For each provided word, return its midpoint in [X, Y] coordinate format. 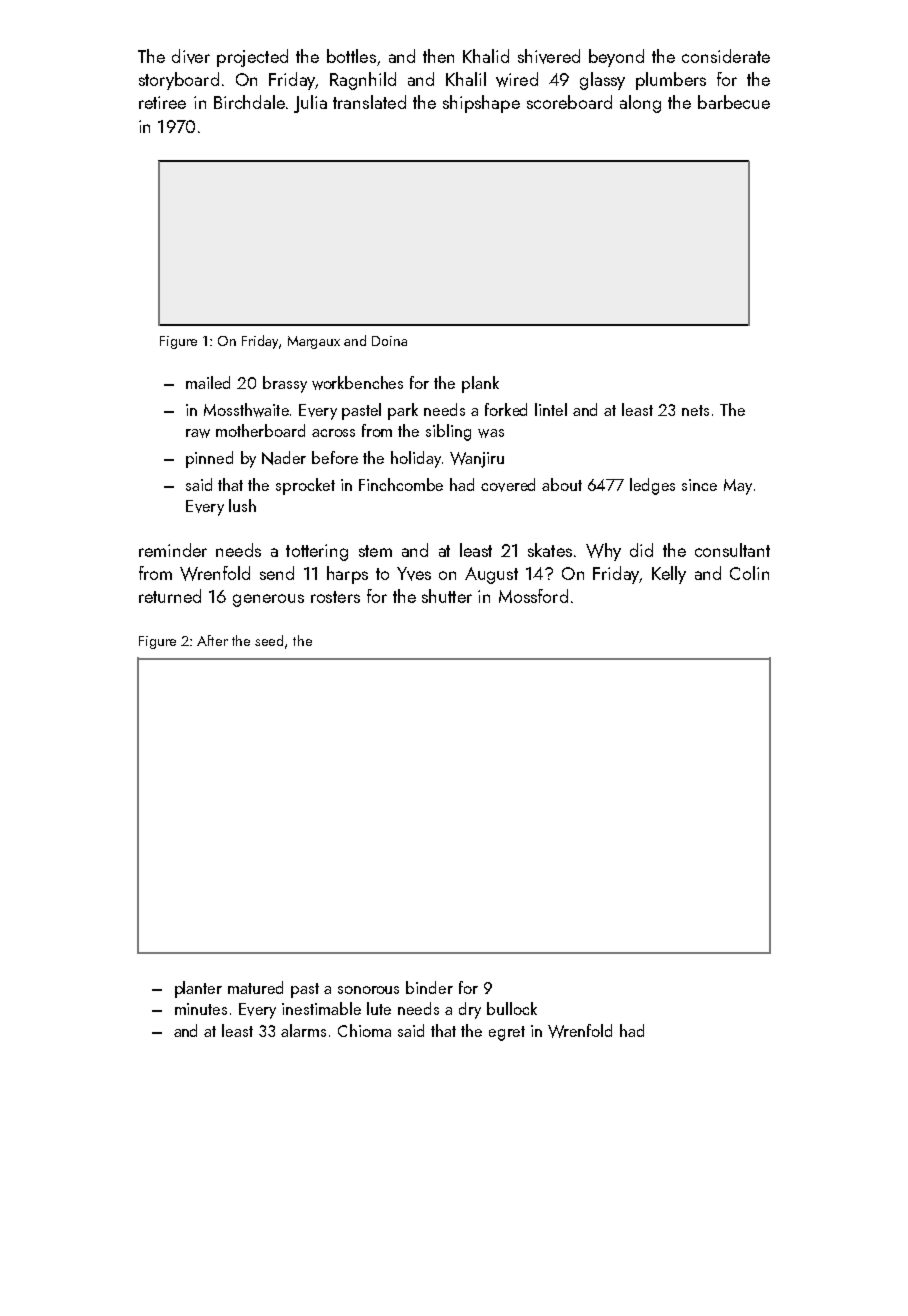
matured [255, 987]
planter [198, 989]
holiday [416, 459]
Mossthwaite [246, 410]
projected [252, 58]
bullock [512, 1008]
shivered [549, 56]
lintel [551, 409]
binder [429, 987]
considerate [726, 56]
